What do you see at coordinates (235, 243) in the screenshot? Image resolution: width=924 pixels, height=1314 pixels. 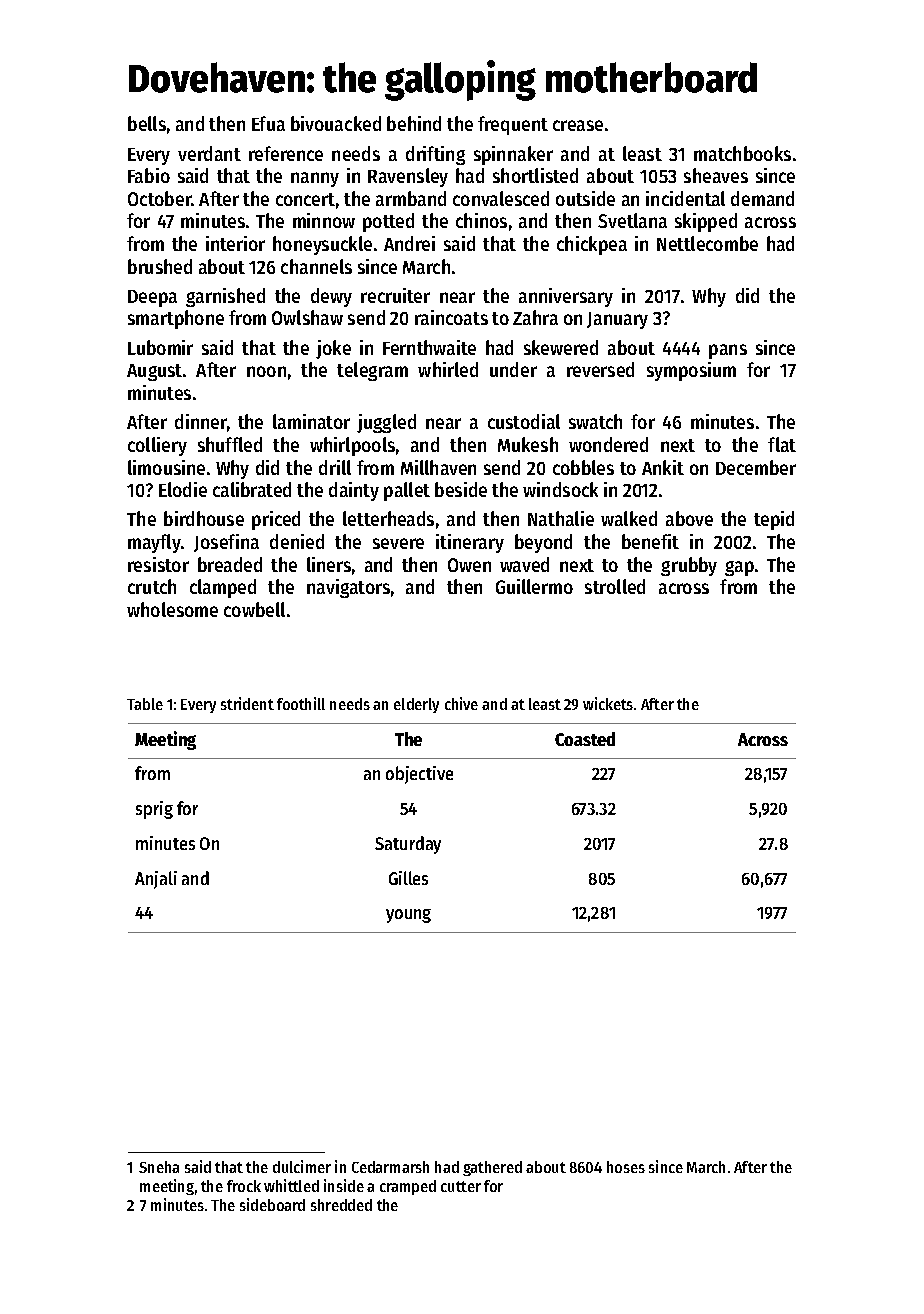 I see `interior` at bounding box center [235, 243].
